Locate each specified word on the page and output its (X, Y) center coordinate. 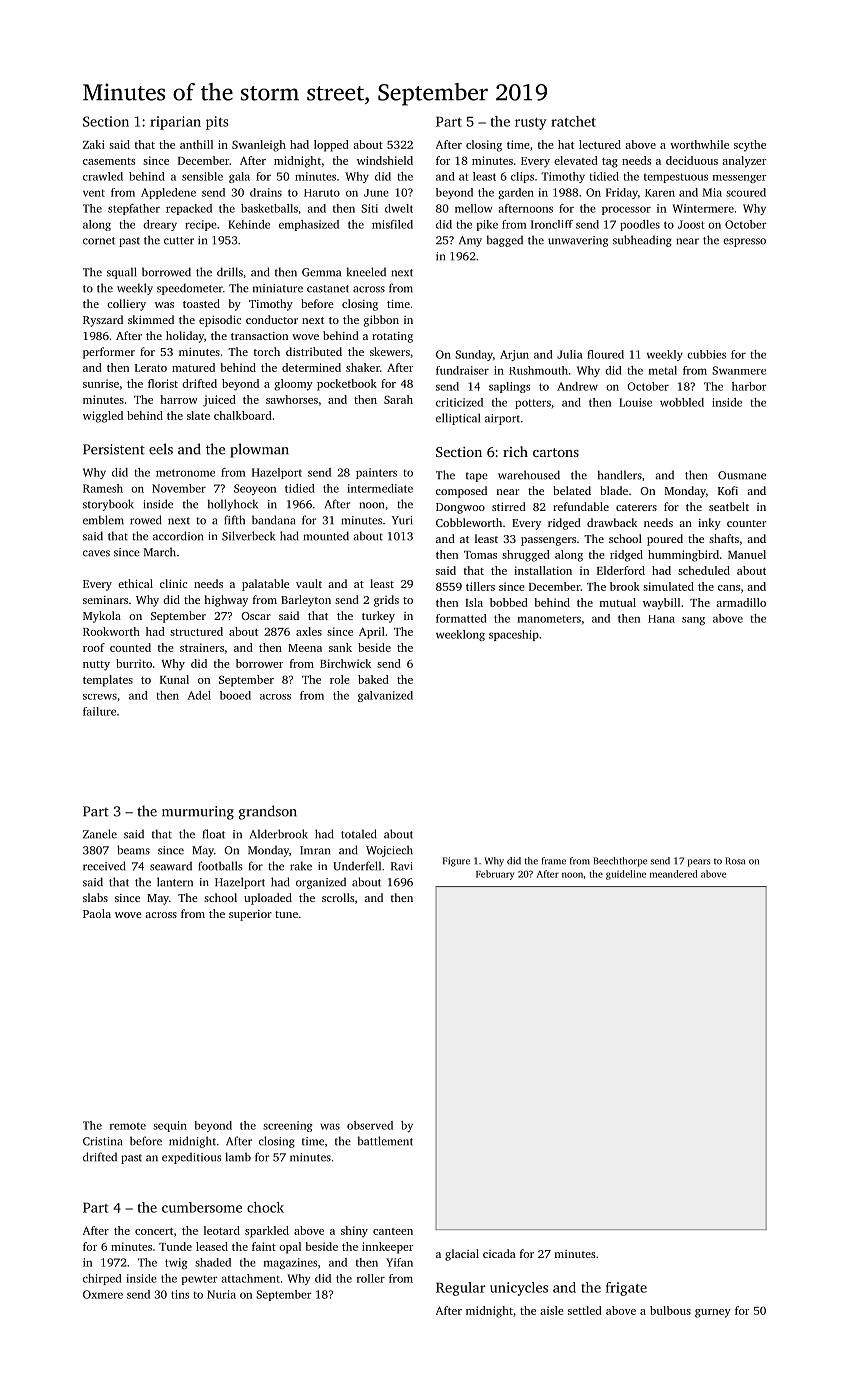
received (104, 866)
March (160, 552)
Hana (661, 619)
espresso (744, 242)
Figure (456, 862)
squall (122, 273)
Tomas (480, 555)
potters (533, 404)
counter (746, 523)
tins (180, 1294)
